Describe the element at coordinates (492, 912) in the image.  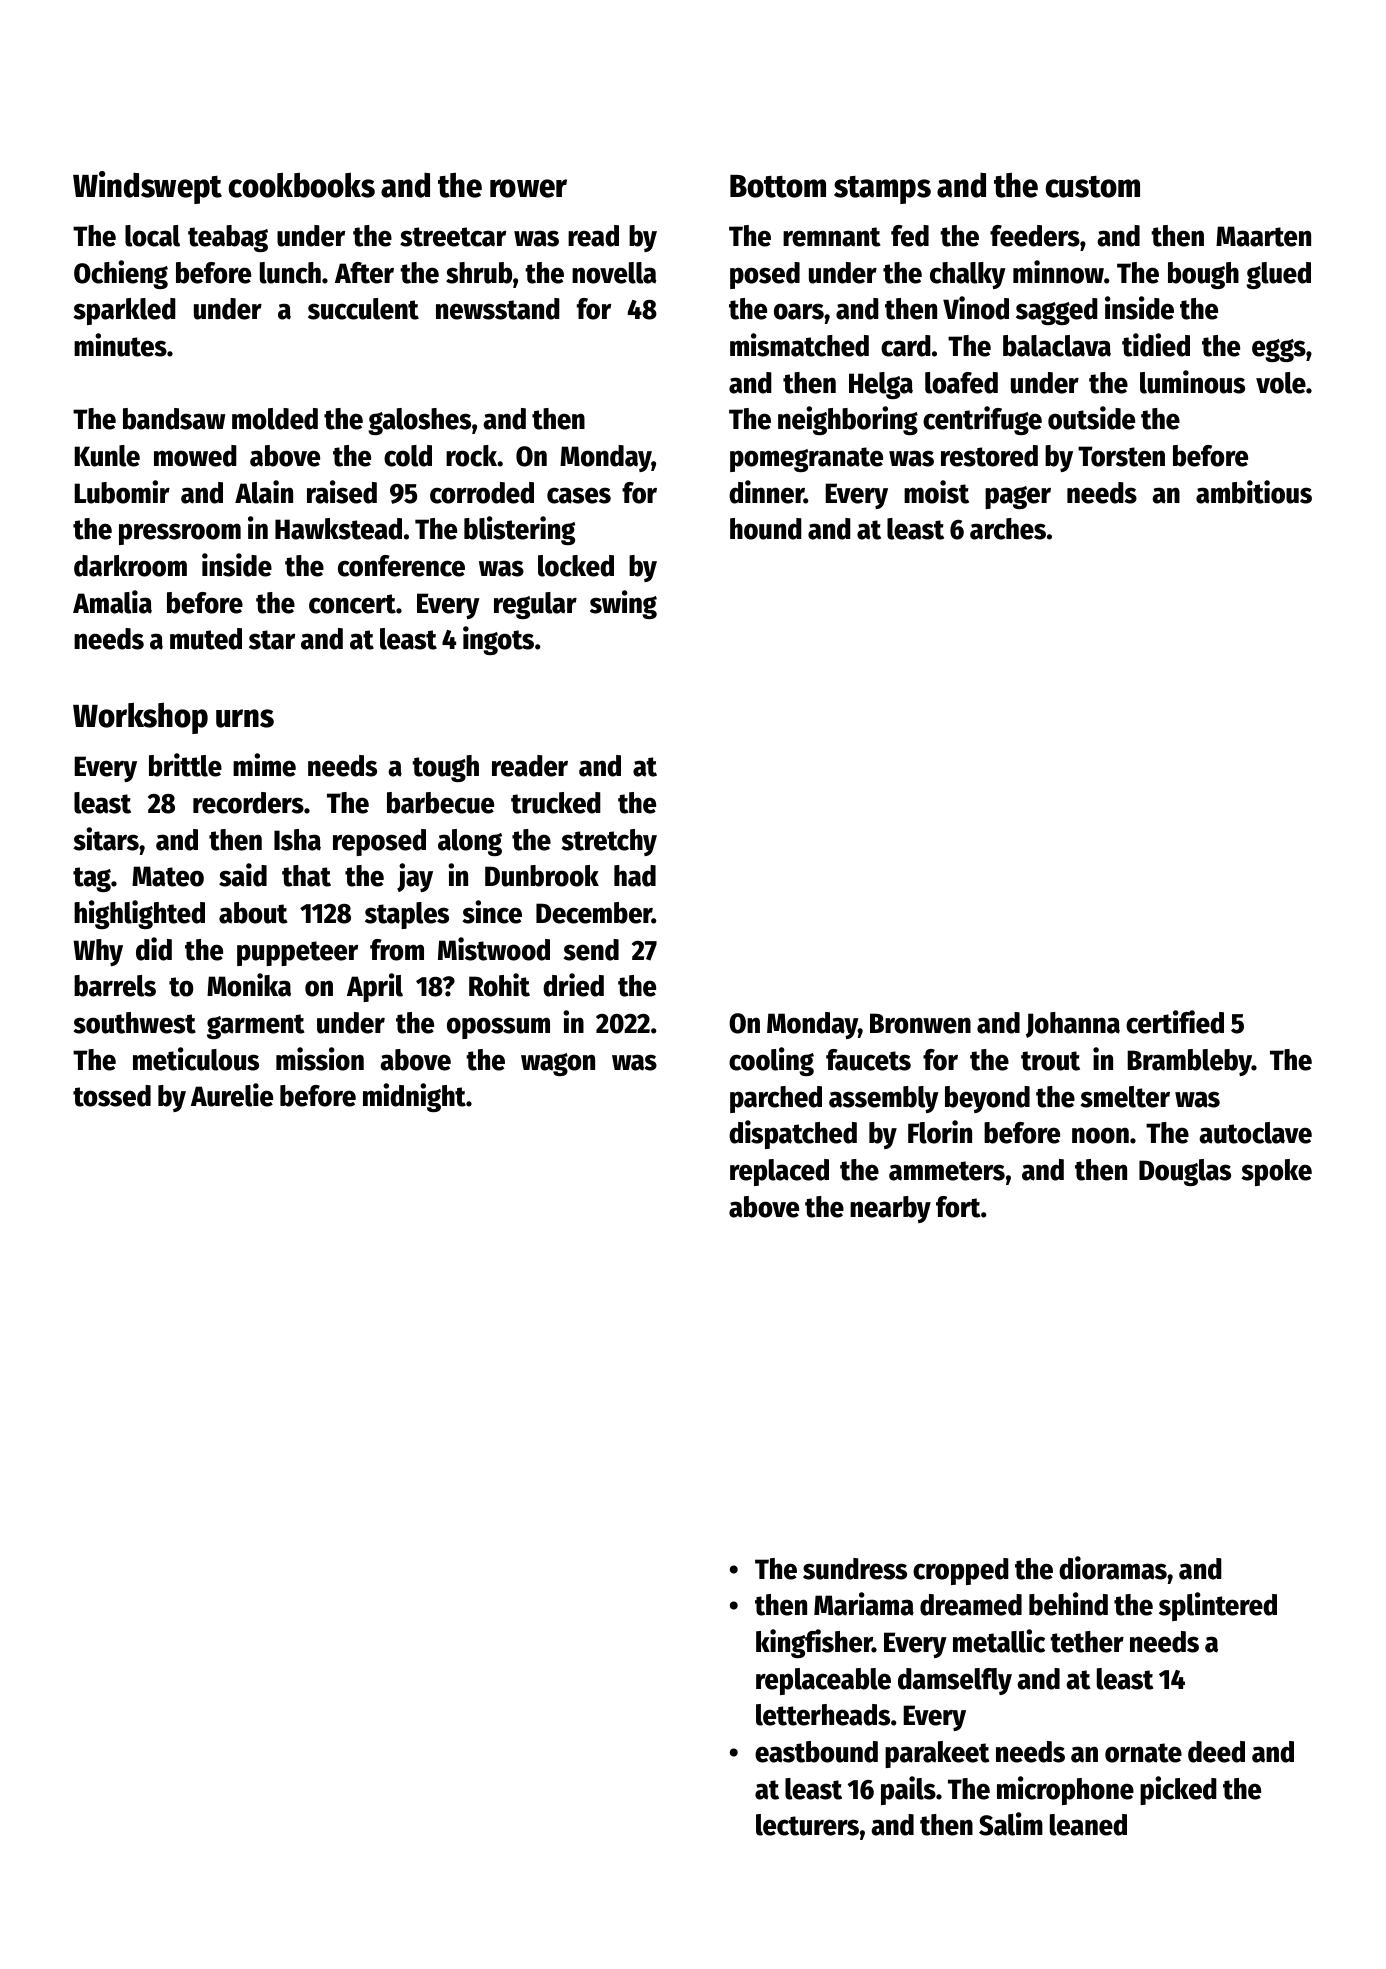
I see `since` at that location.
